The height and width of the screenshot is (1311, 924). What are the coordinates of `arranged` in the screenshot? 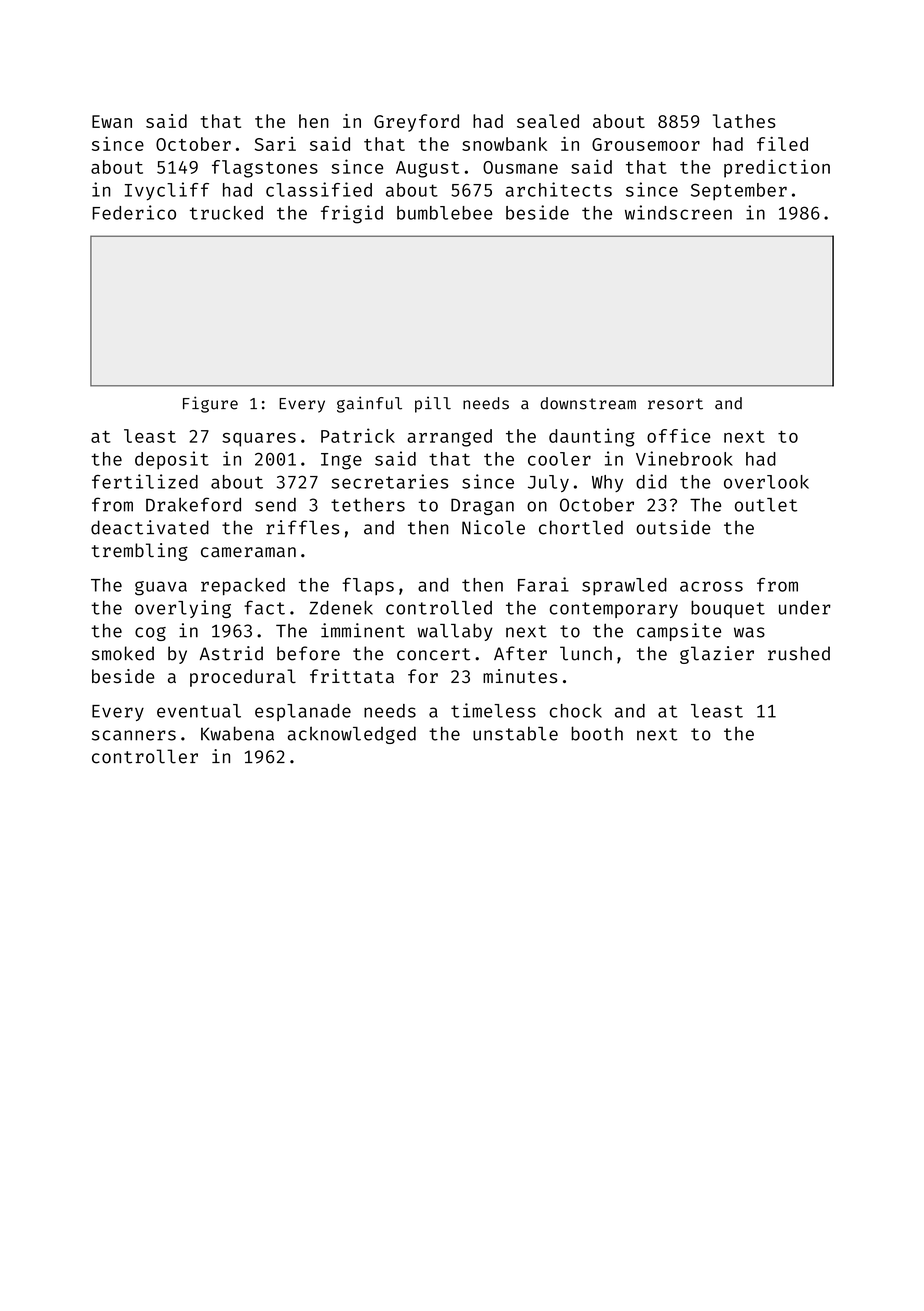 It's located at (449, 438).
